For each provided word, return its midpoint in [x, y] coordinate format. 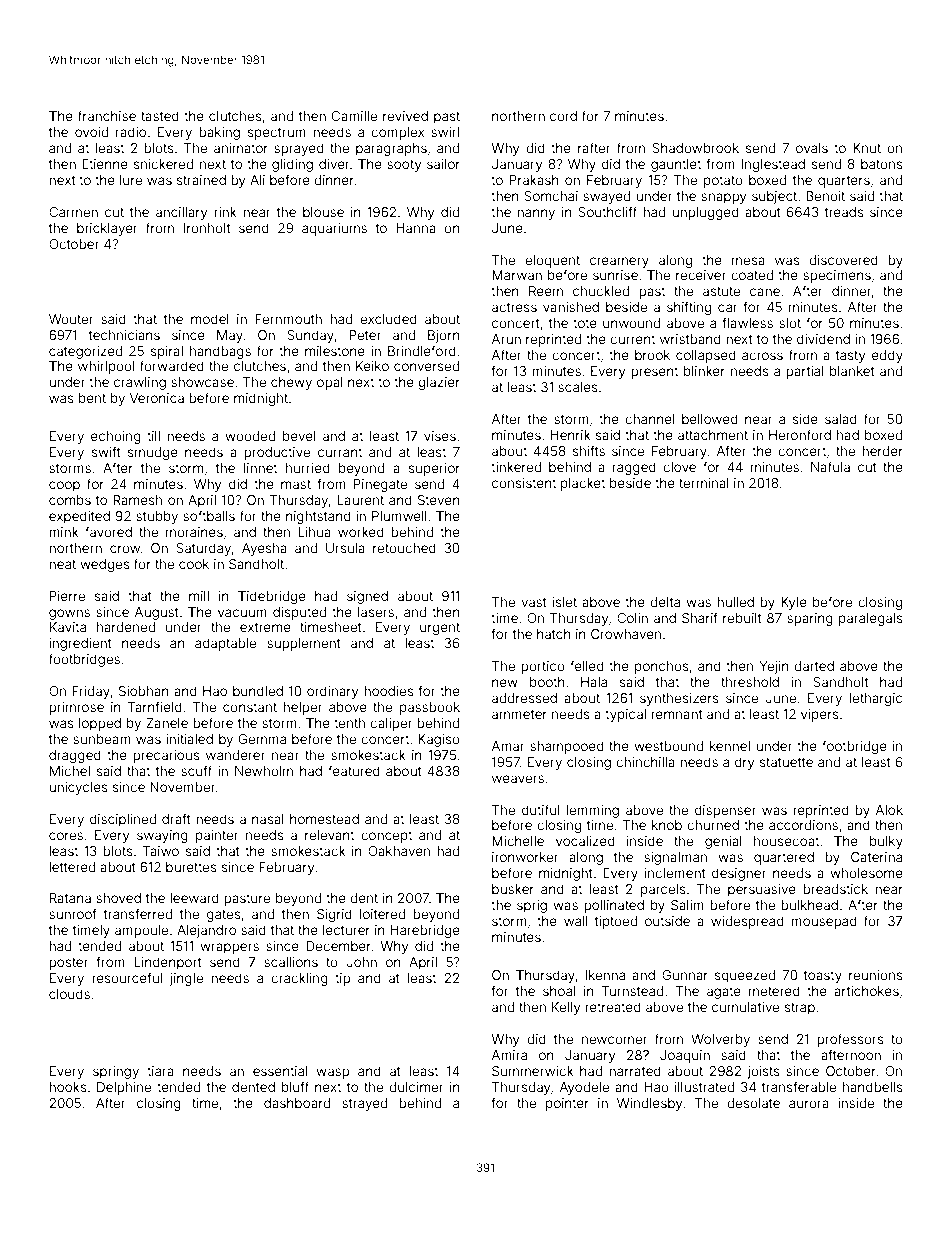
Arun [506, 339]
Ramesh [137, 500]
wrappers [229, 948]
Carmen [73, 212]
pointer [567, 1104]
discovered [843, 260]
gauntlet [676, 165]
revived [405, 116]
